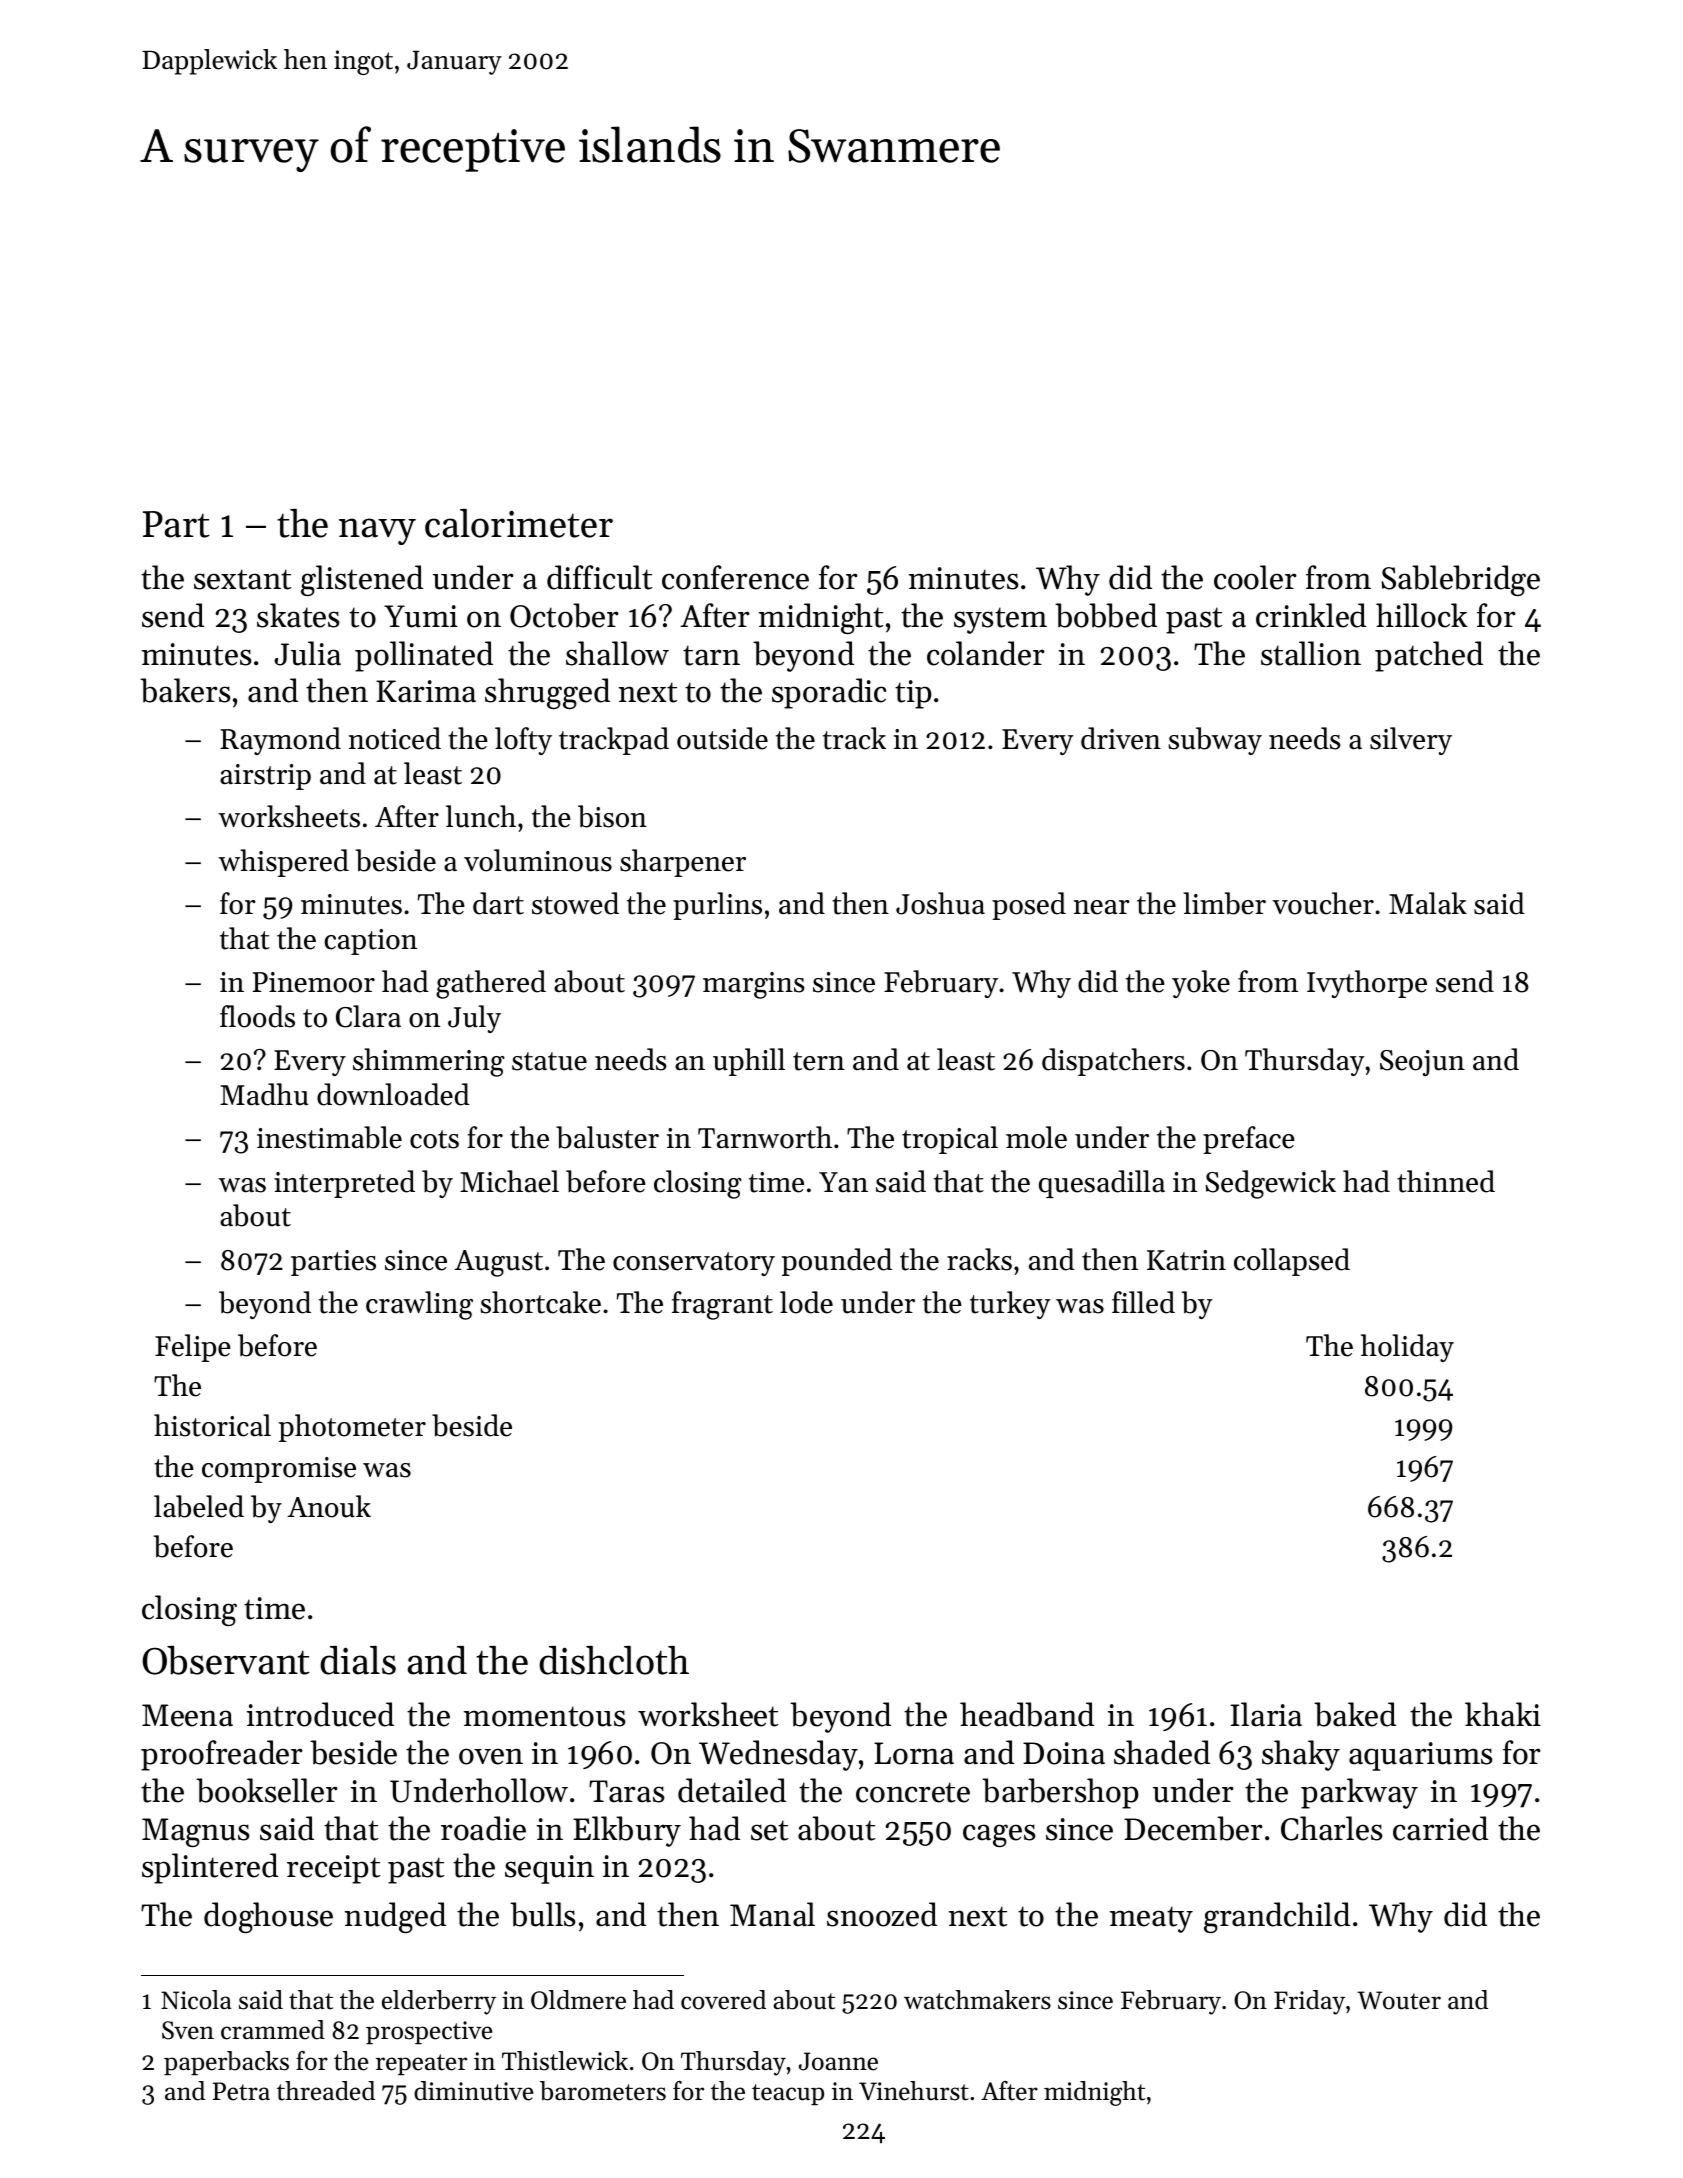 The image size is (1683, 2178). Describe the element at coordinates (1355, 1714) in the screenshot. I see `baked` at that location.
